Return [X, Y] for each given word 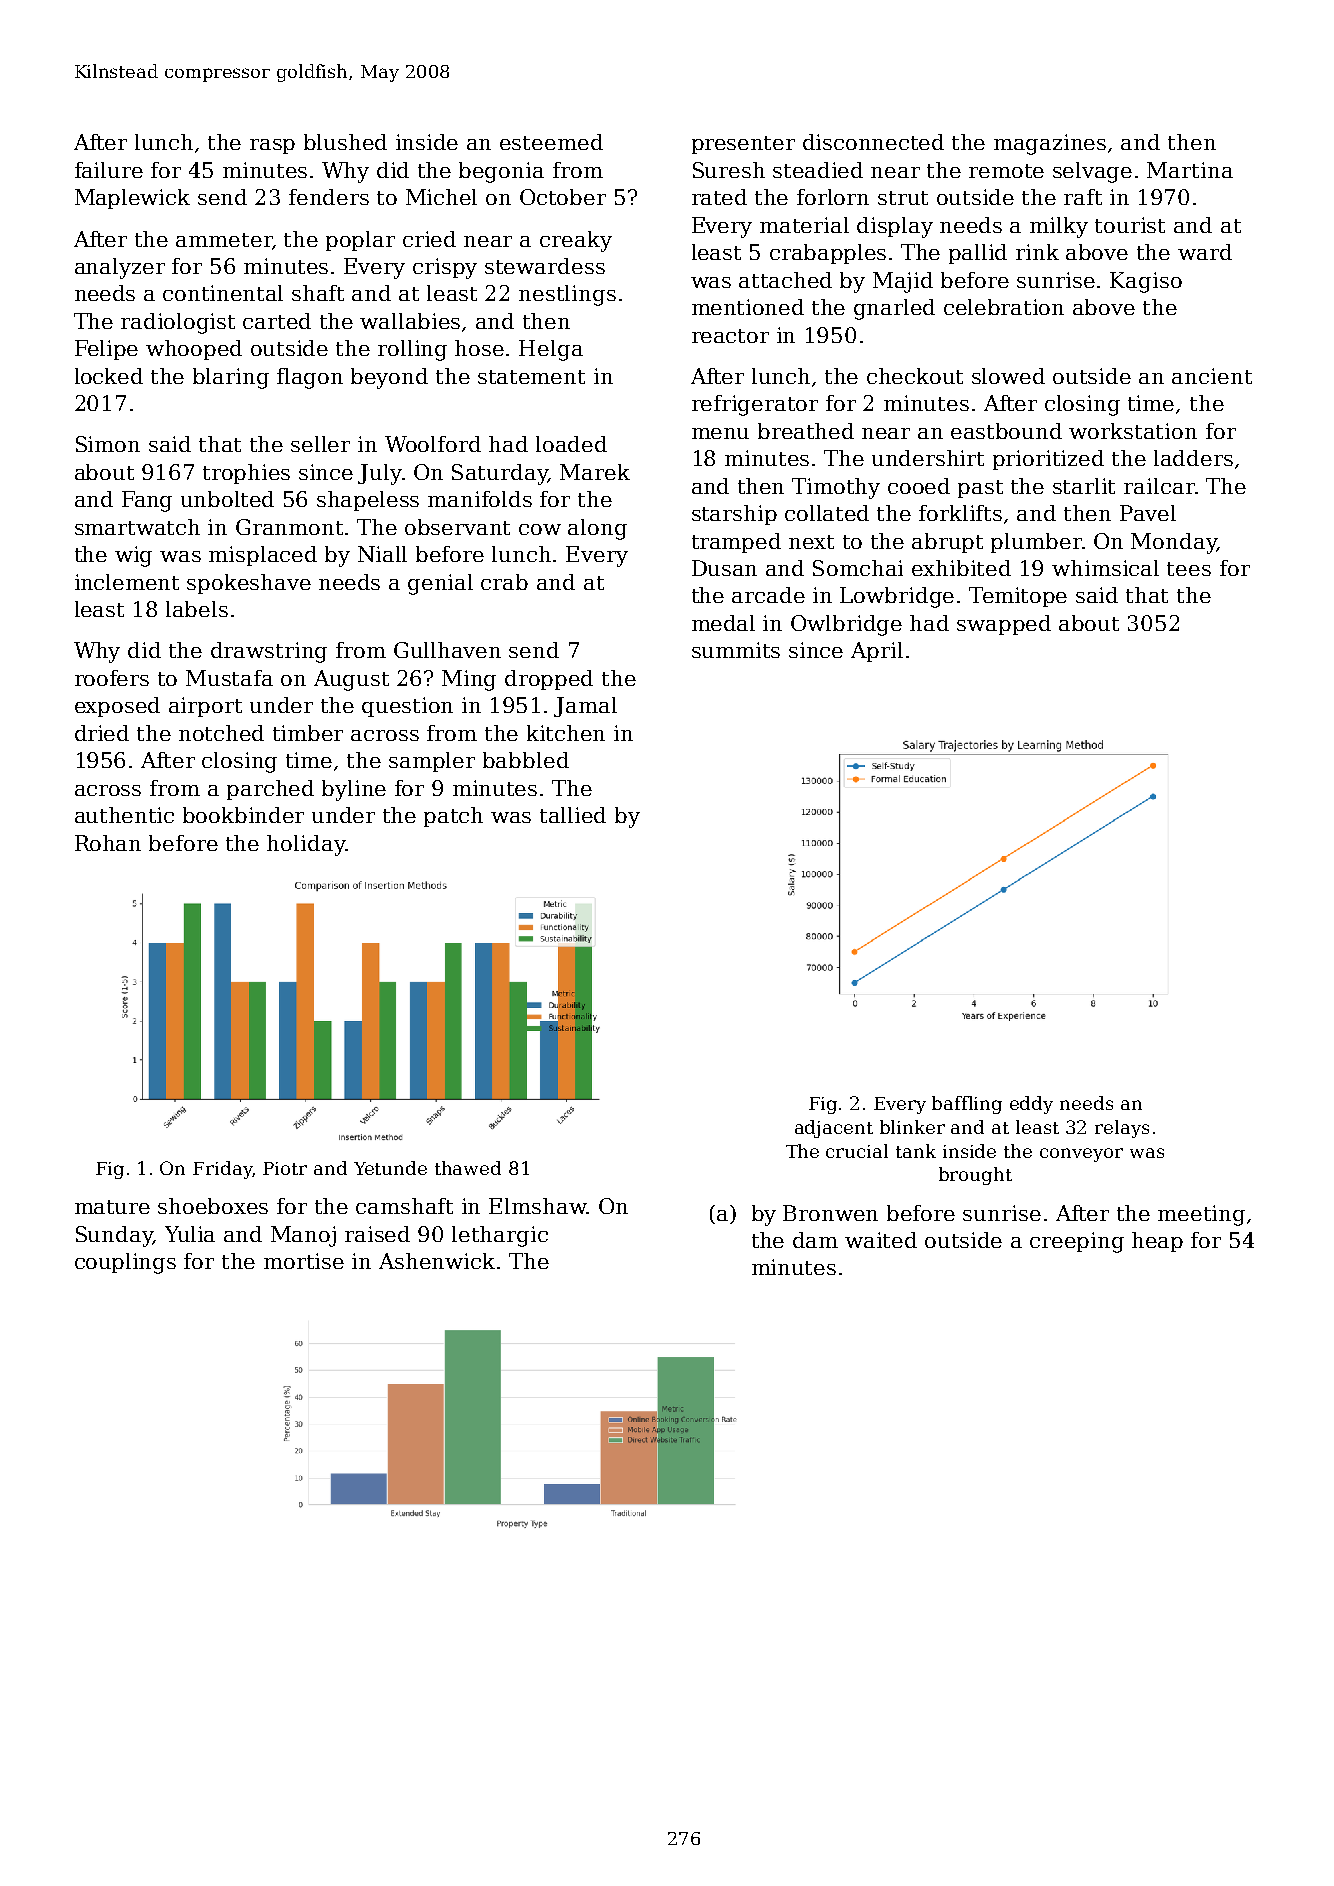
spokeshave [249, 584]
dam [815, 1240]
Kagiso [1146, 282]
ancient [1212, 376]
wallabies [410, 321]
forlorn [833, 197]
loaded [571, 444]
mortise [304, 1261]
